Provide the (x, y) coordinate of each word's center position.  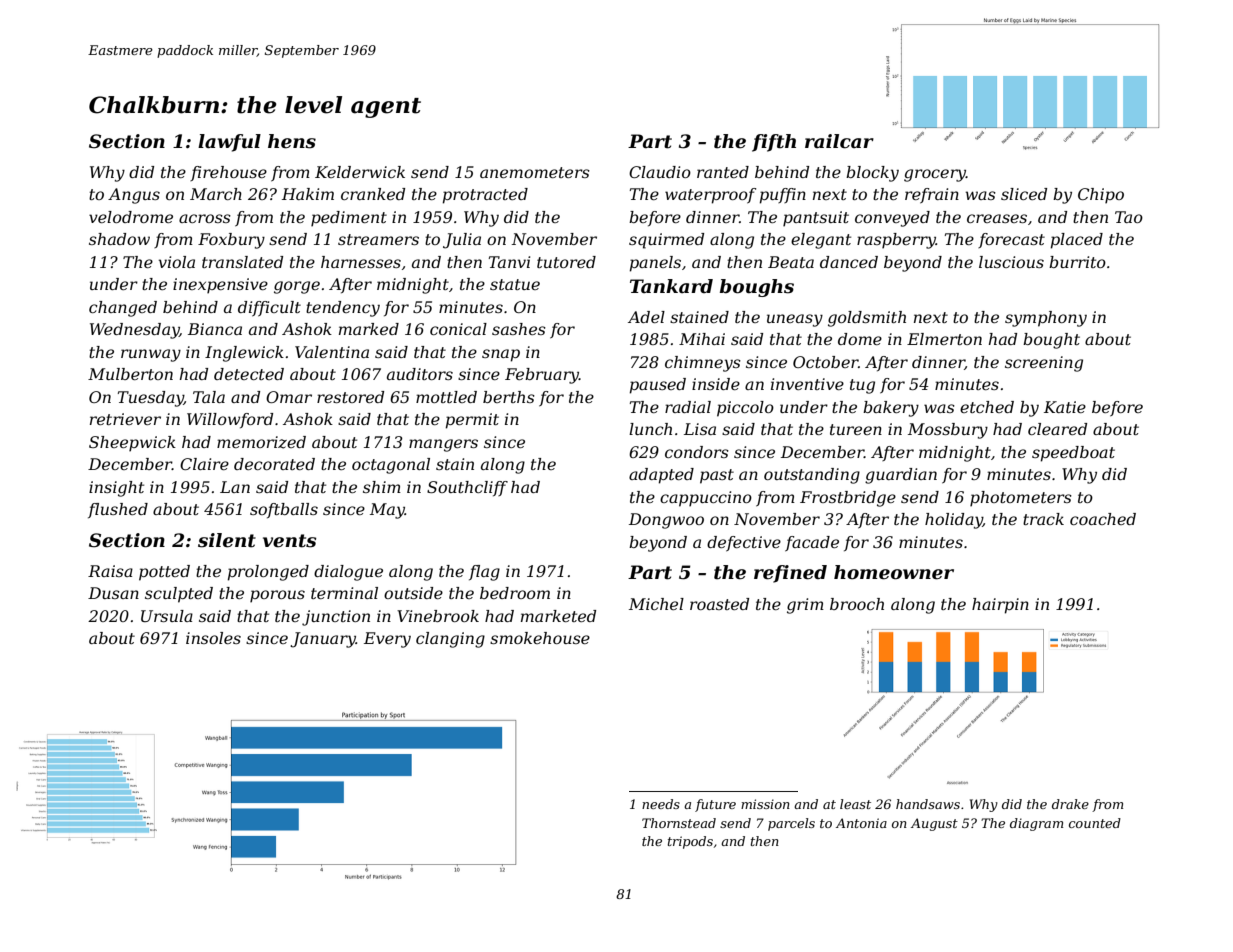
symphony (1046, 319)
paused (657, 386)
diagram (1036, 824)
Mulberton (130, 374)
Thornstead (679, 823)
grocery (935, 175)
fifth (774, 143)
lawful (229, 143)
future (715, 805)
